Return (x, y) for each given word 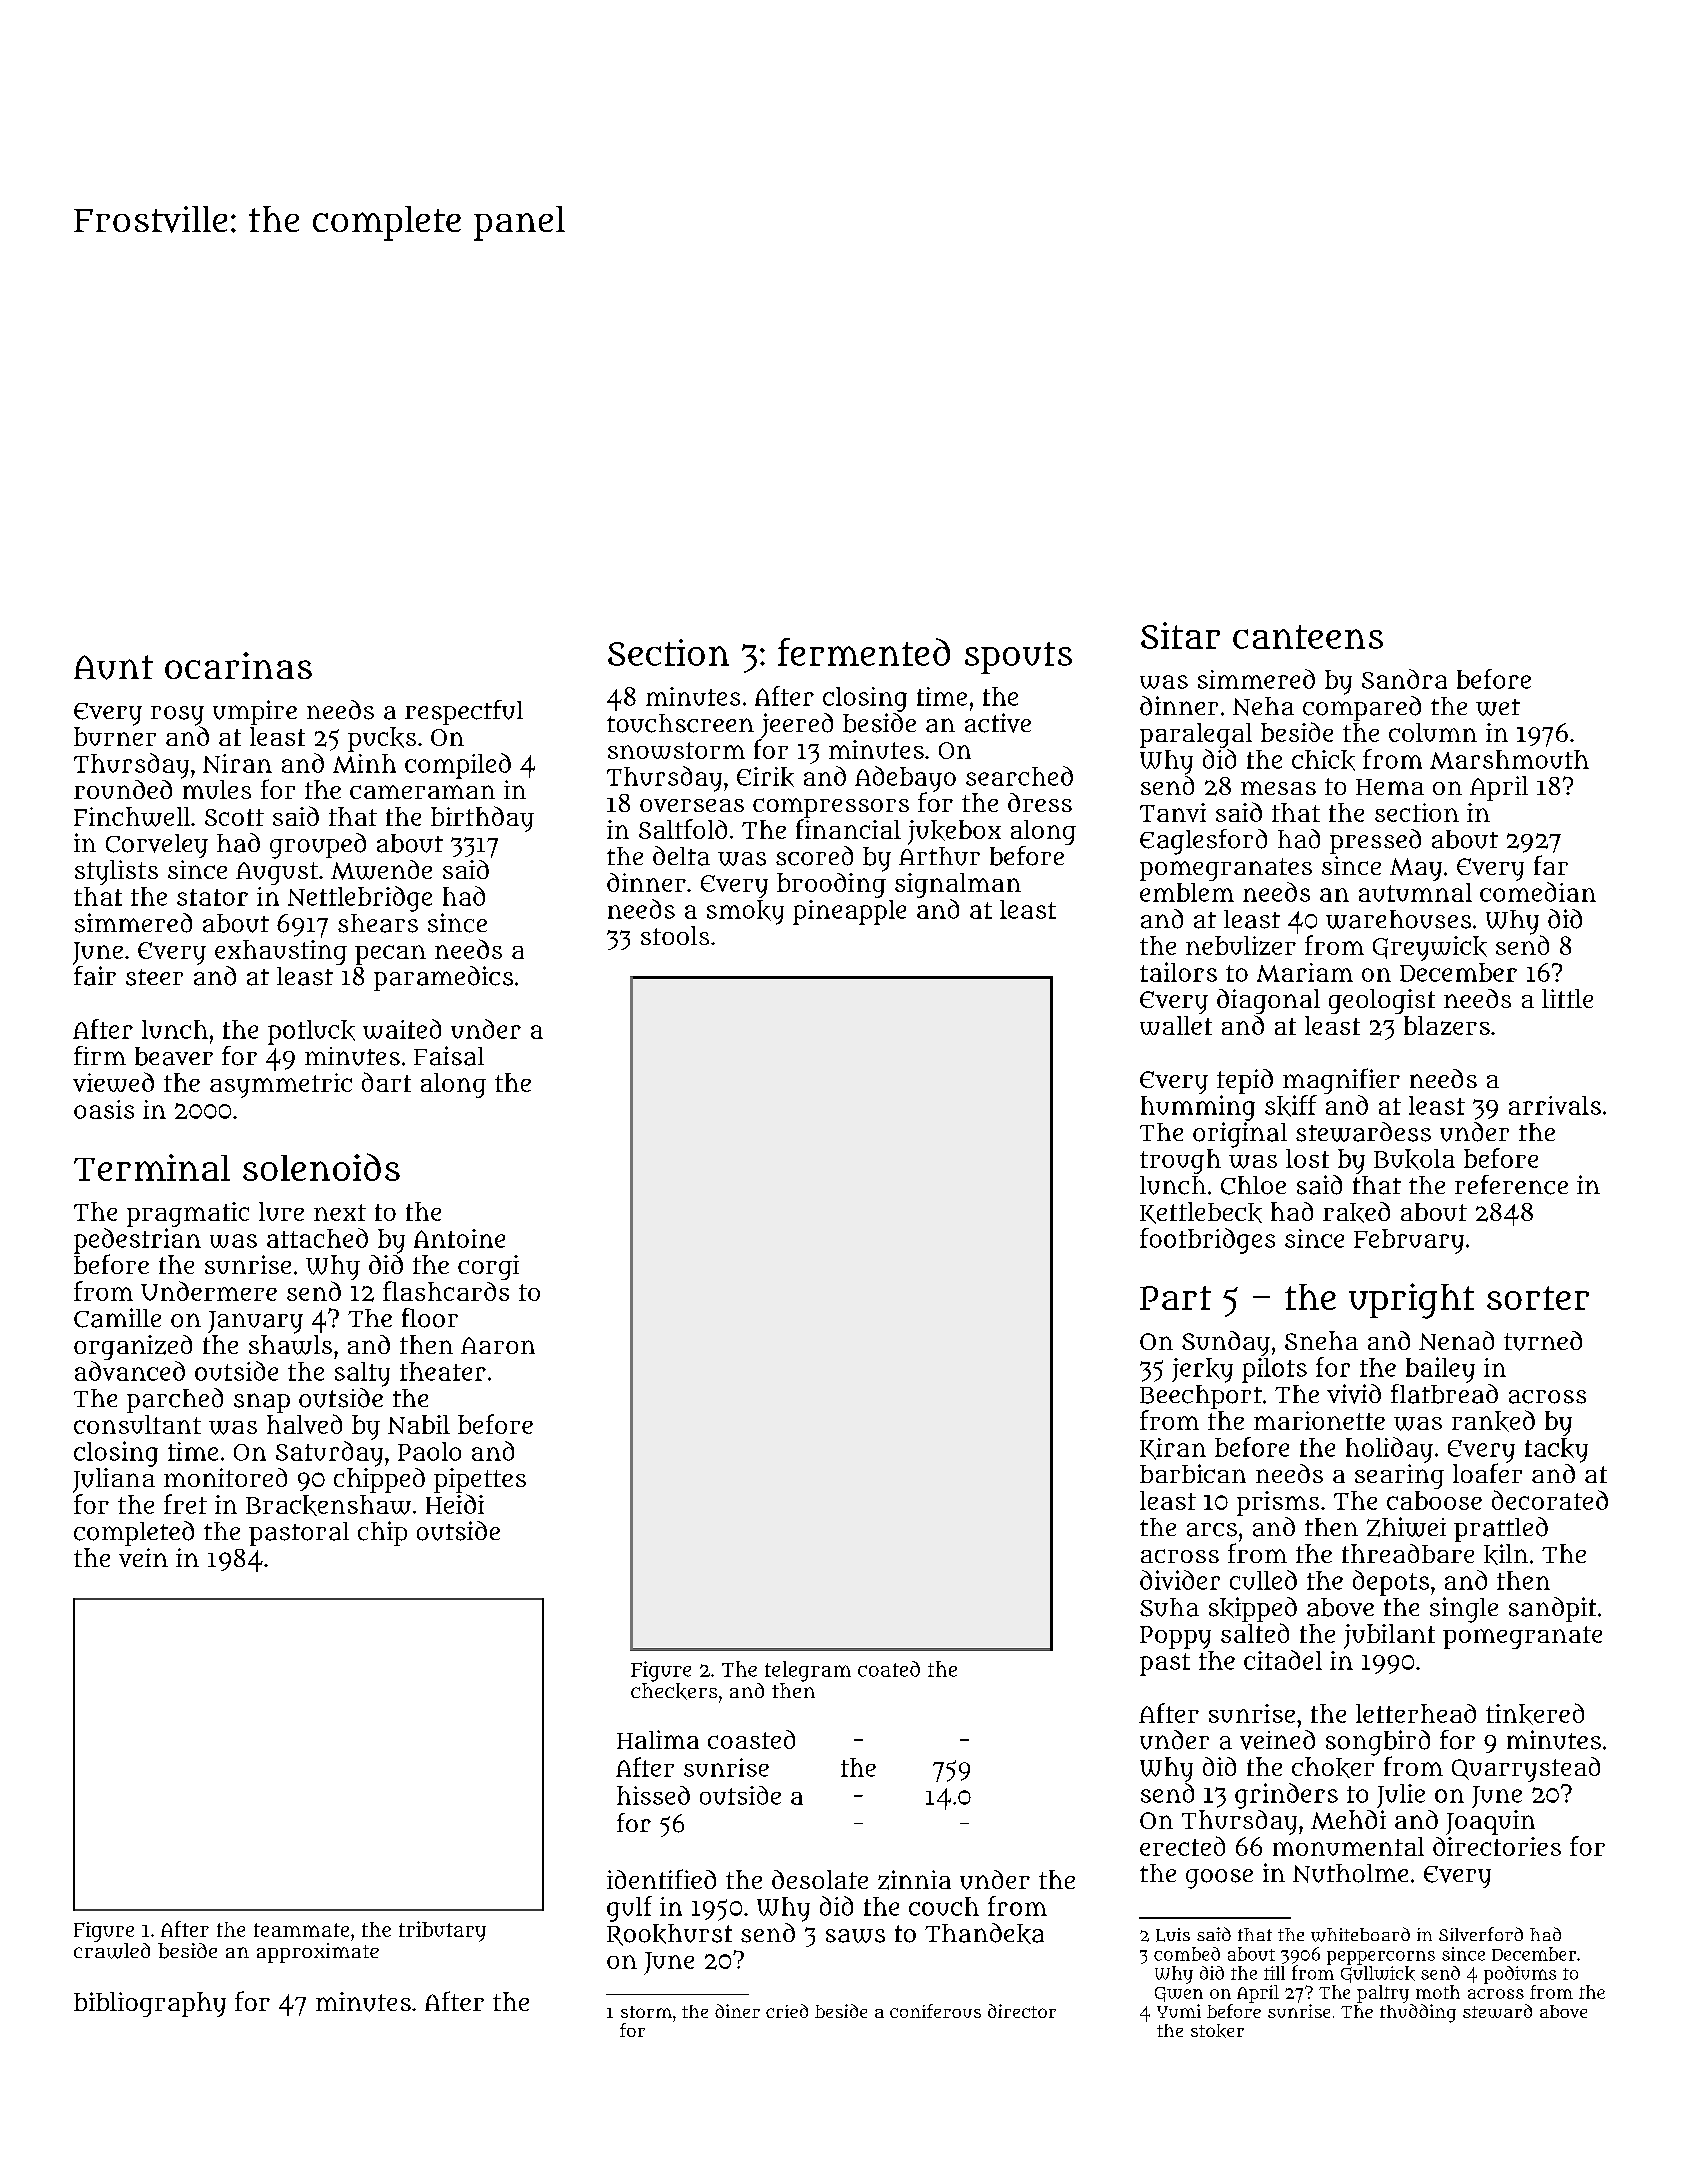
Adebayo (905, 779)
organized (133, 1347)
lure (281, 1211)
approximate (318, 1953)
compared (1362, 708)
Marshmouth (1509, 759)
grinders (1286, 1796)
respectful (464, 712)
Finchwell (132, 817)
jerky (1202, 1370)
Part (1175, 1298)
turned (1543, 1341)
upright (1411, 1301)
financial (848, 829)
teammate (301, 1930)
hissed (653, 1795)
